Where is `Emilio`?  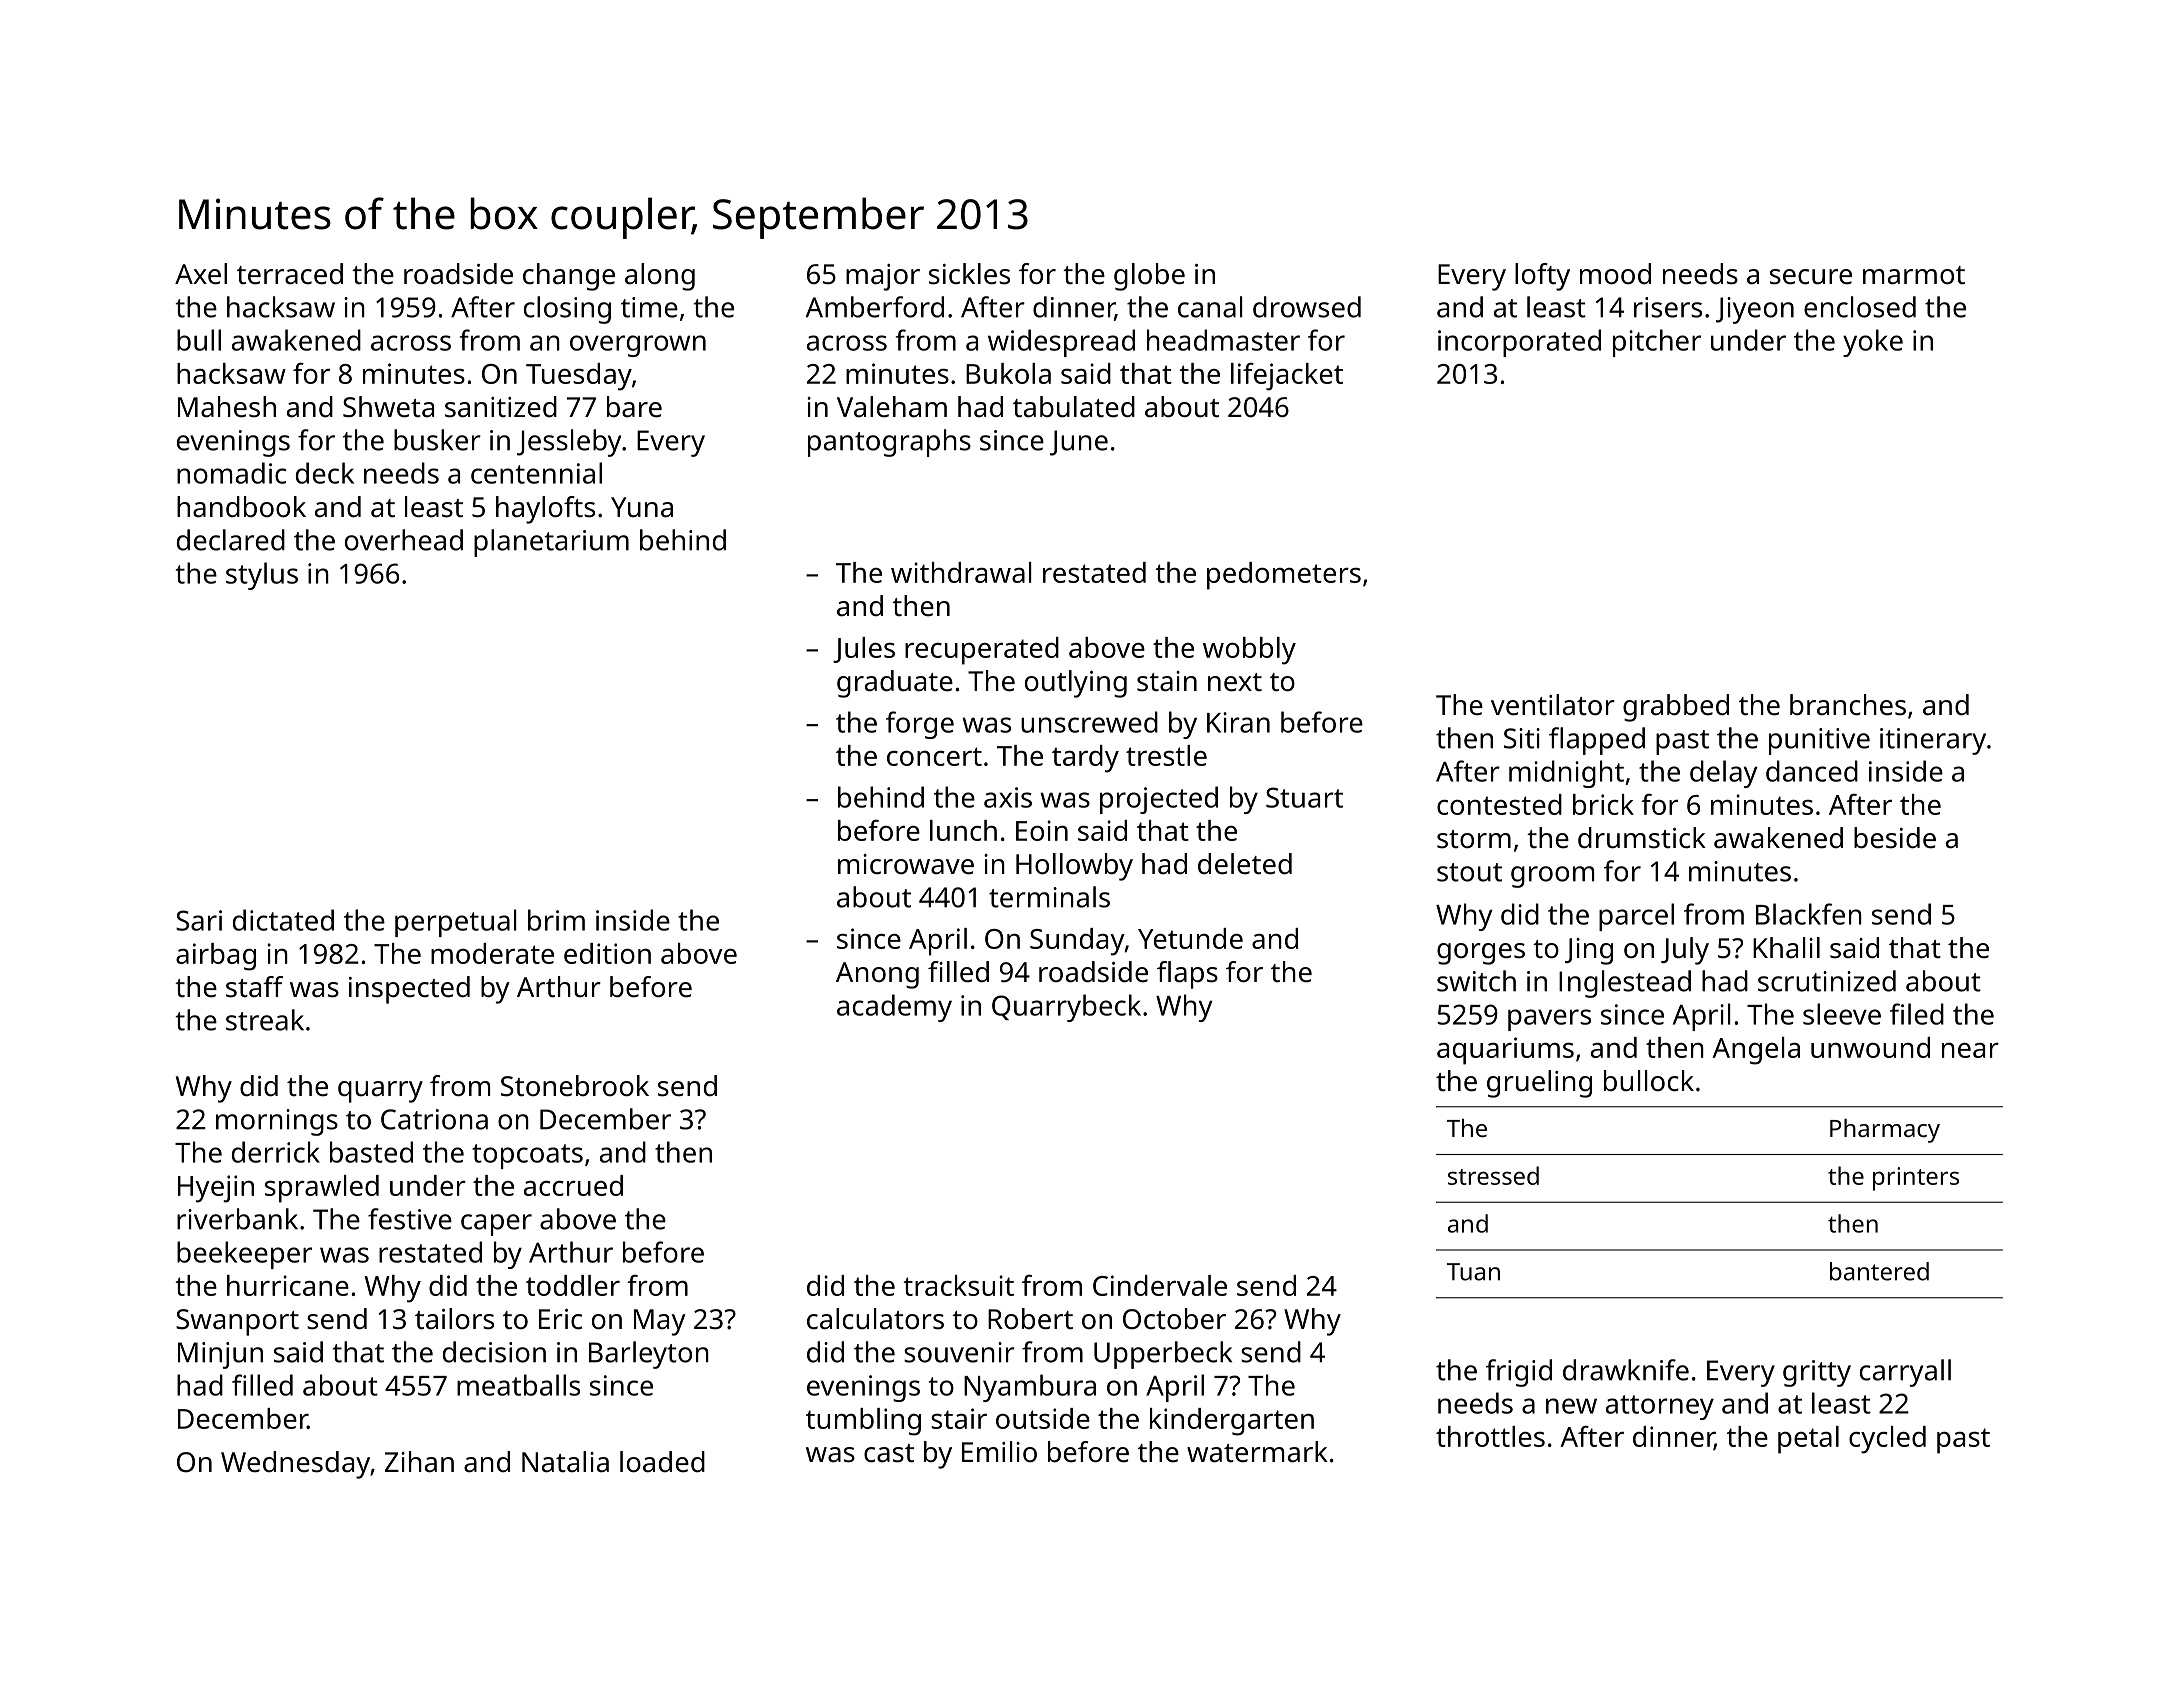
Emilio is located at coordinates (999, 1451).
